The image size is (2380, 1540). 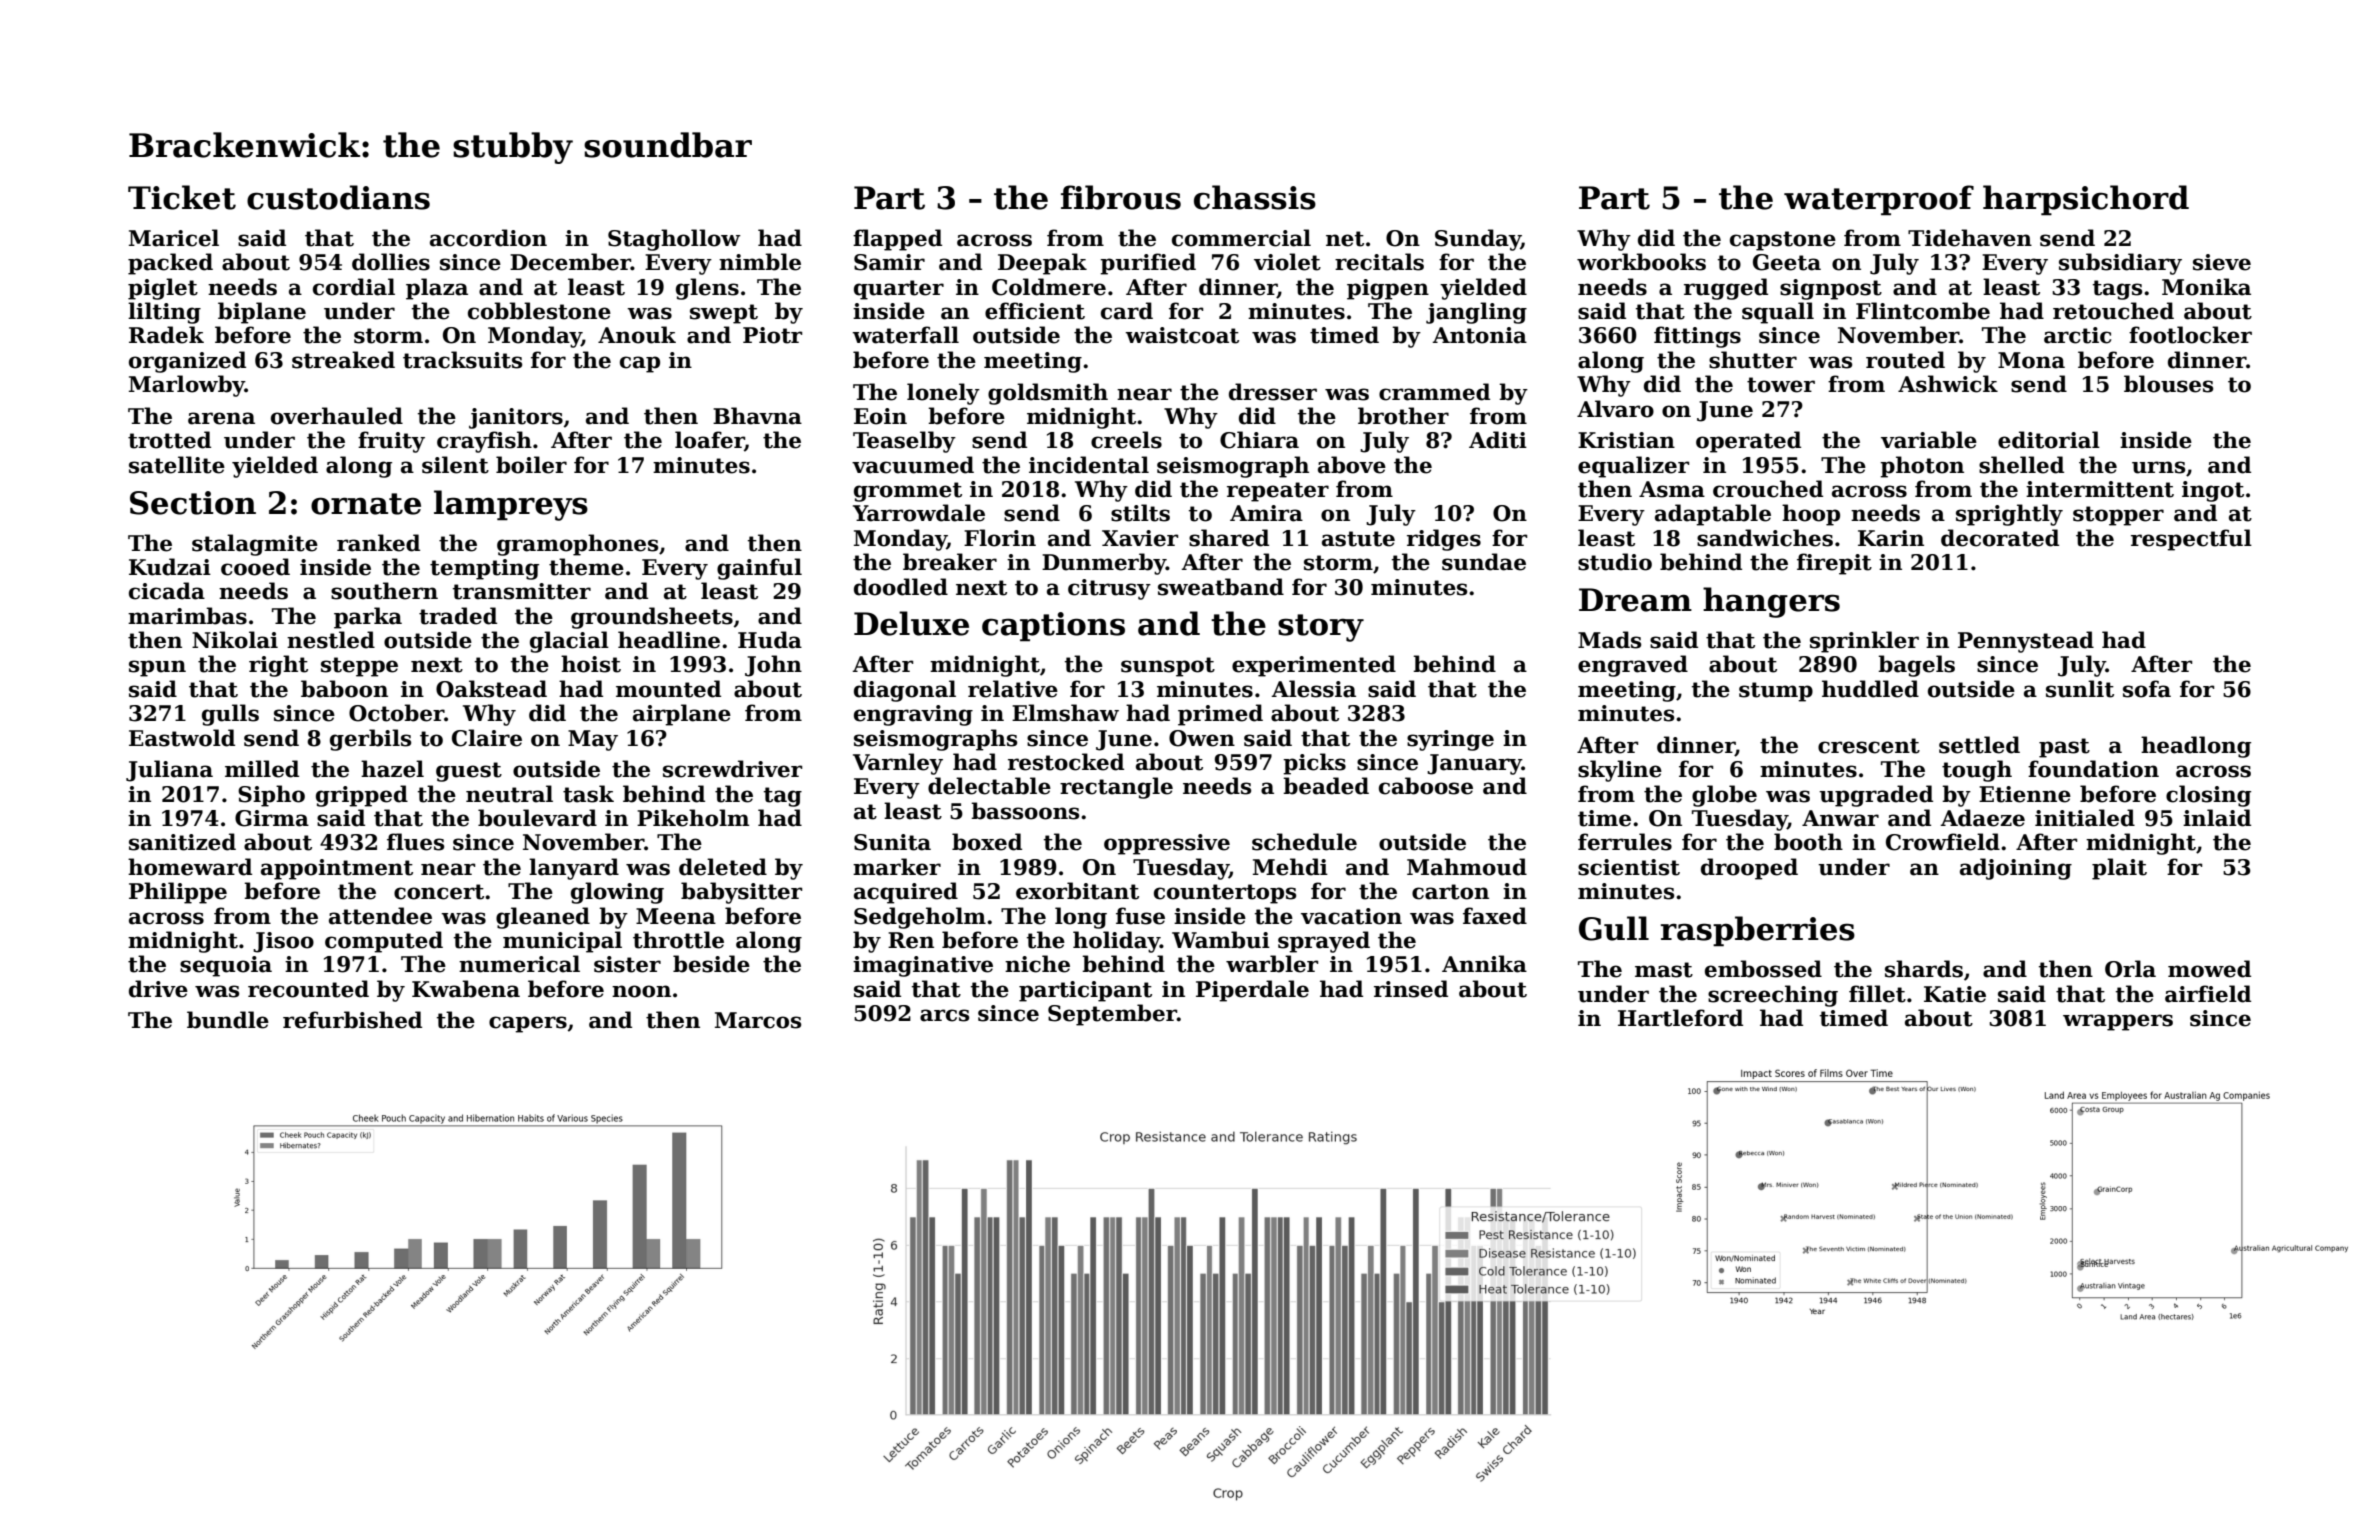 What do you see at coordinates (1066, 762) in the screenshot?
I see `restocked` at bounding box center [1066, 762].
